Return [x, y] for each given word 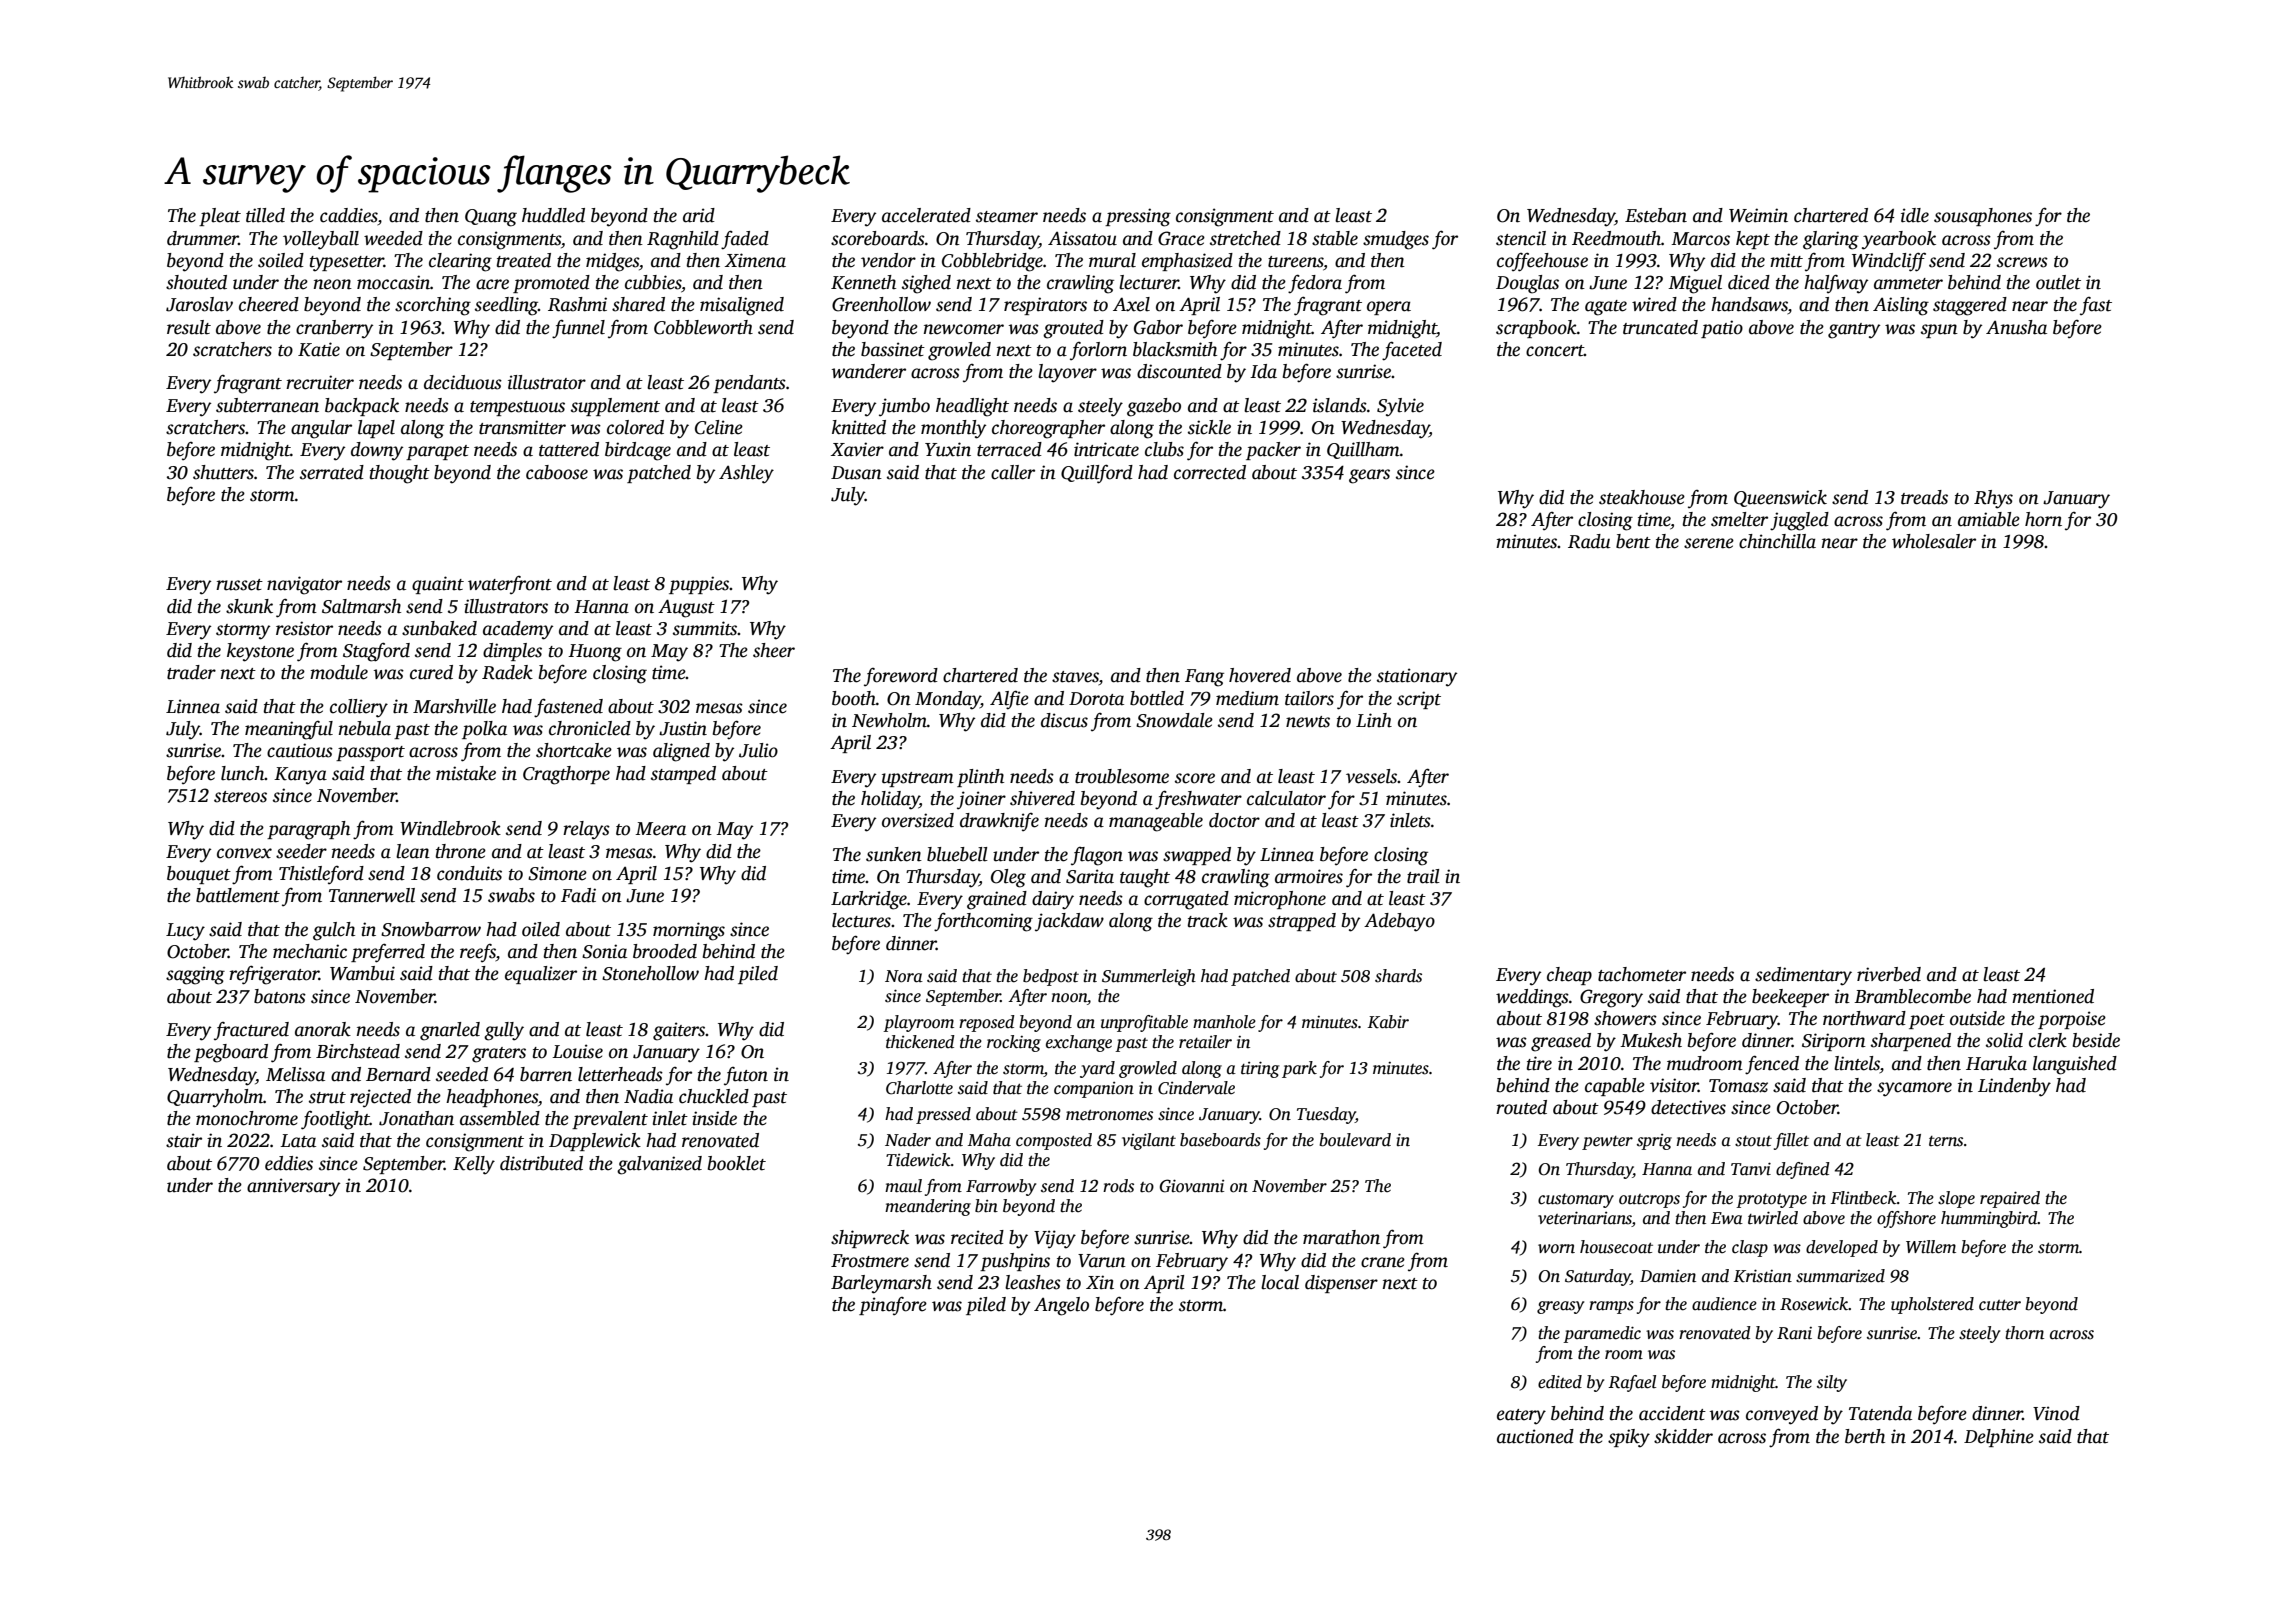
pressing [1138, 217]
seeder [301, 851]
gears [1369, 476]
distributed [541, 1163]
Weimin [1758, 215]
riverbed [1889, 974]
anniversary [293, 1187]
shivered [1042, 798]
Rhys [1993, 499]
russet [239, 585]
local [1280, 1282]
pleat [220, 217]
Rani [1794, 1333]
